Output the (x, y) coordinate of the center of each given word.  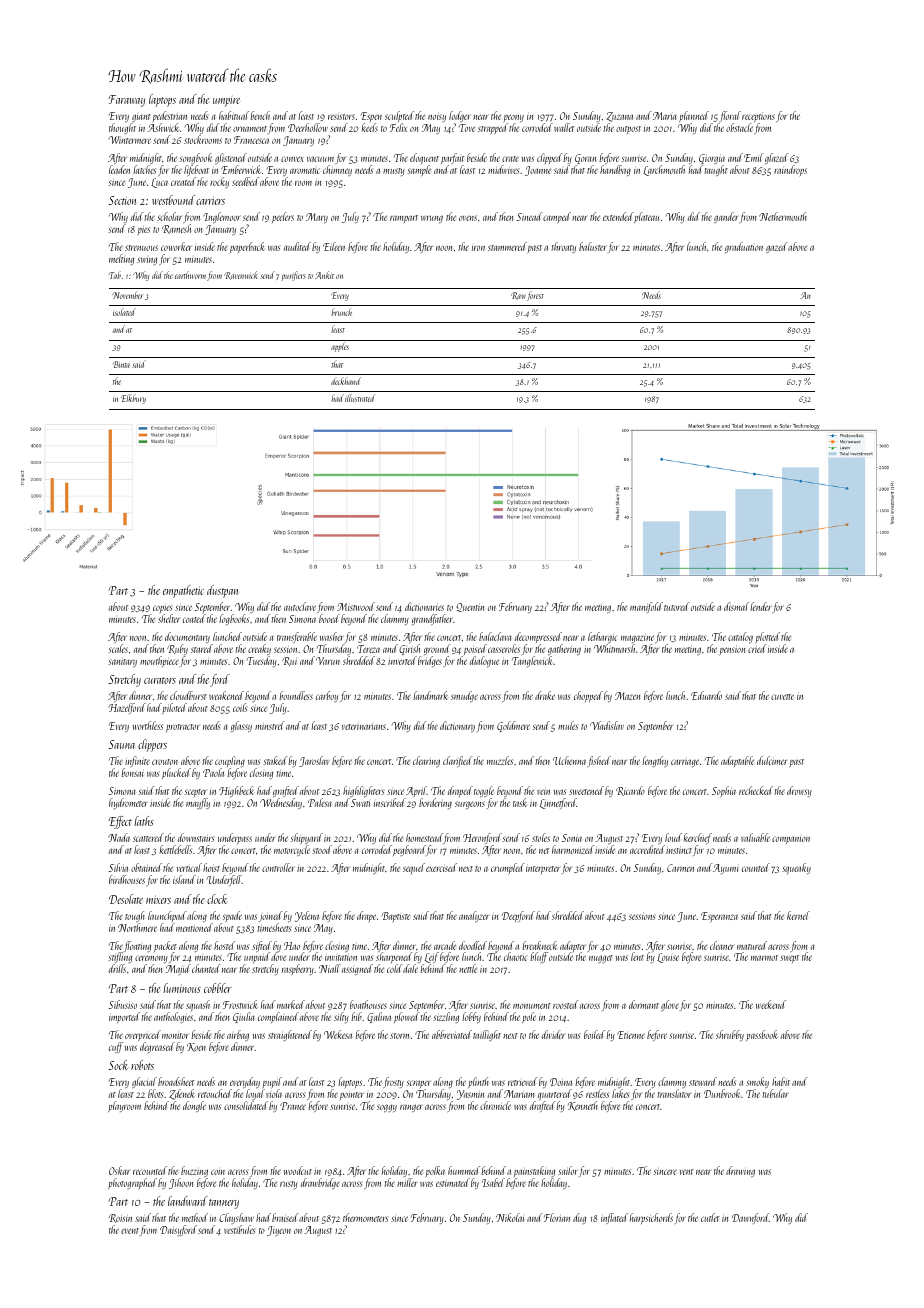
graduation (744, 247)
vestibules (239, 1229)
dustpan (222, 591)
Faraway (127, 101)
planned (694, 116)
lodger (460, 116)
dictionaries (424, 606)
